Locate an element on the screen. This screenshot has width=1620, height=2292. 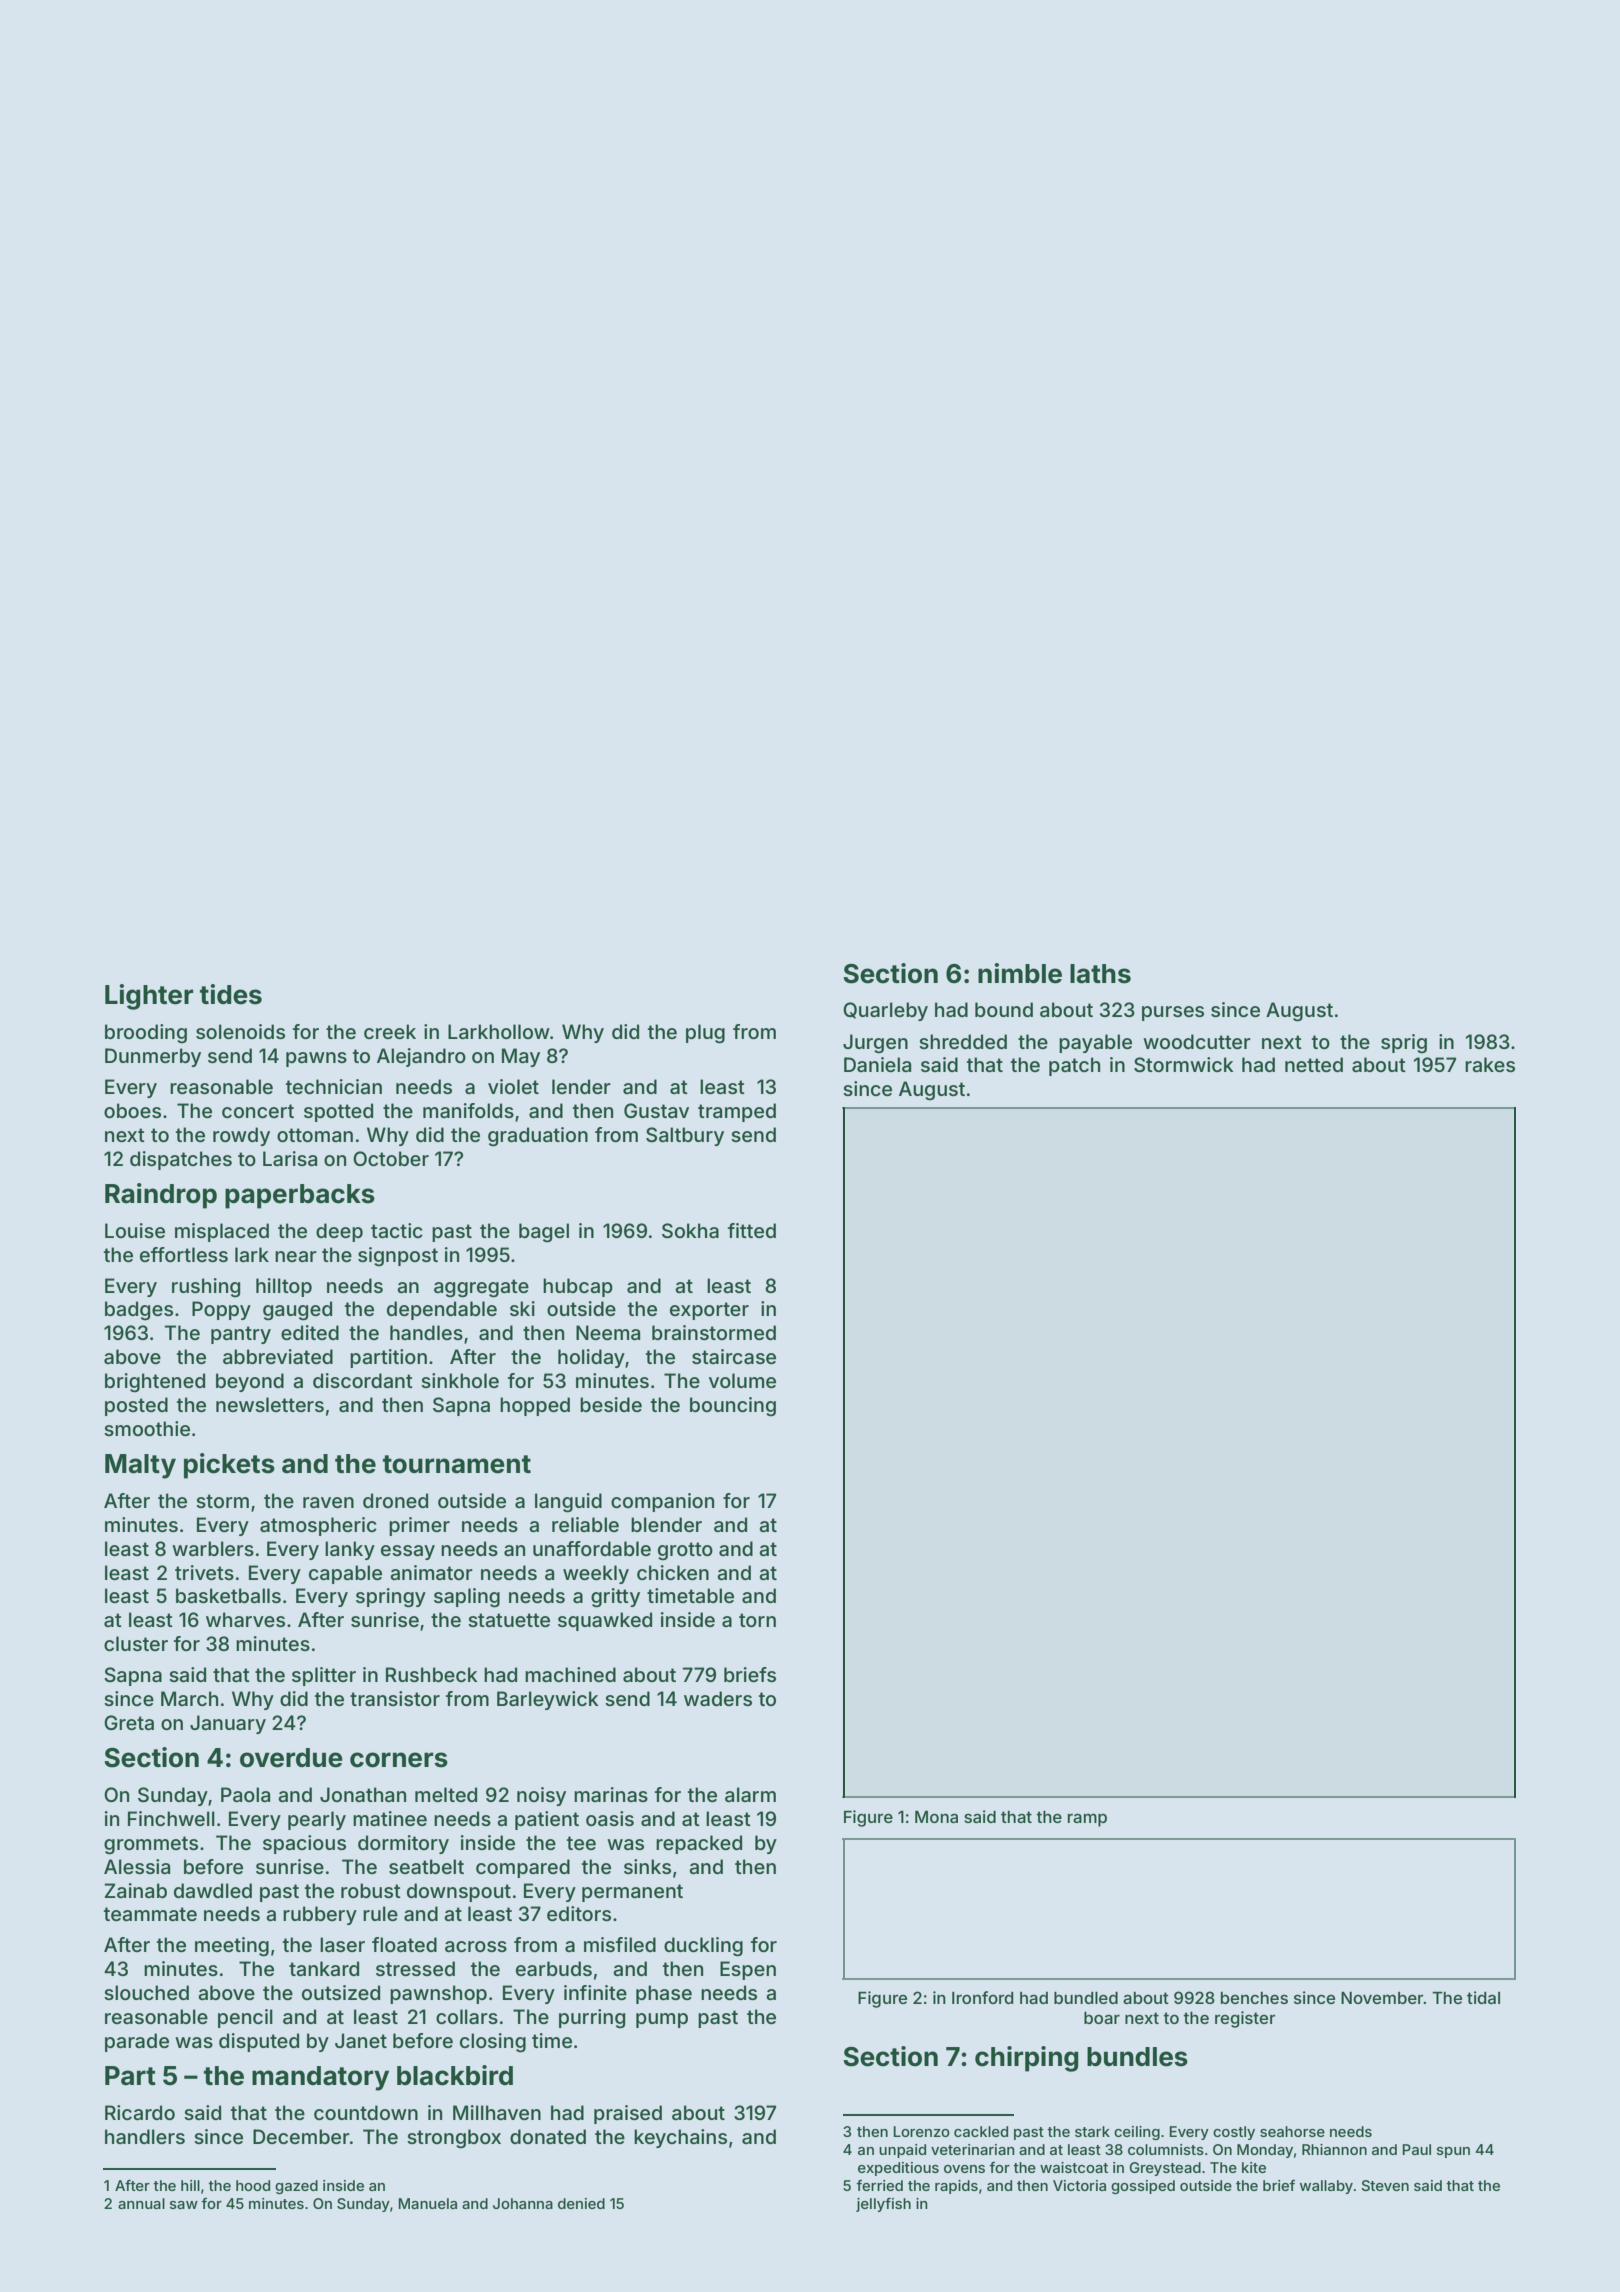
creek is located at coordinates (390, 1031).
